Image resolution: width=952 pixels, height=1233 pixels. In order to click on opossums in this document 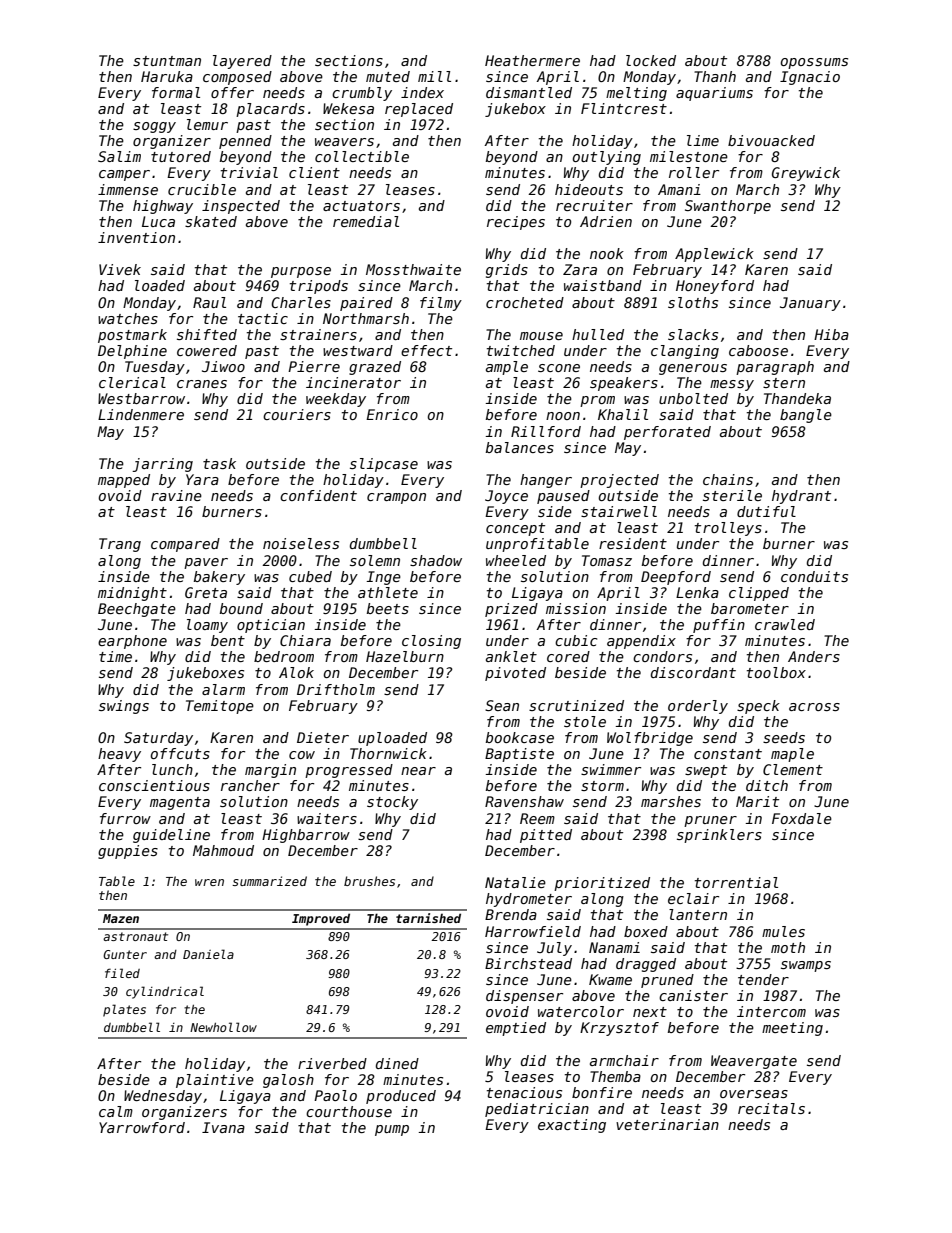, I will do `click(814, 63)`.
